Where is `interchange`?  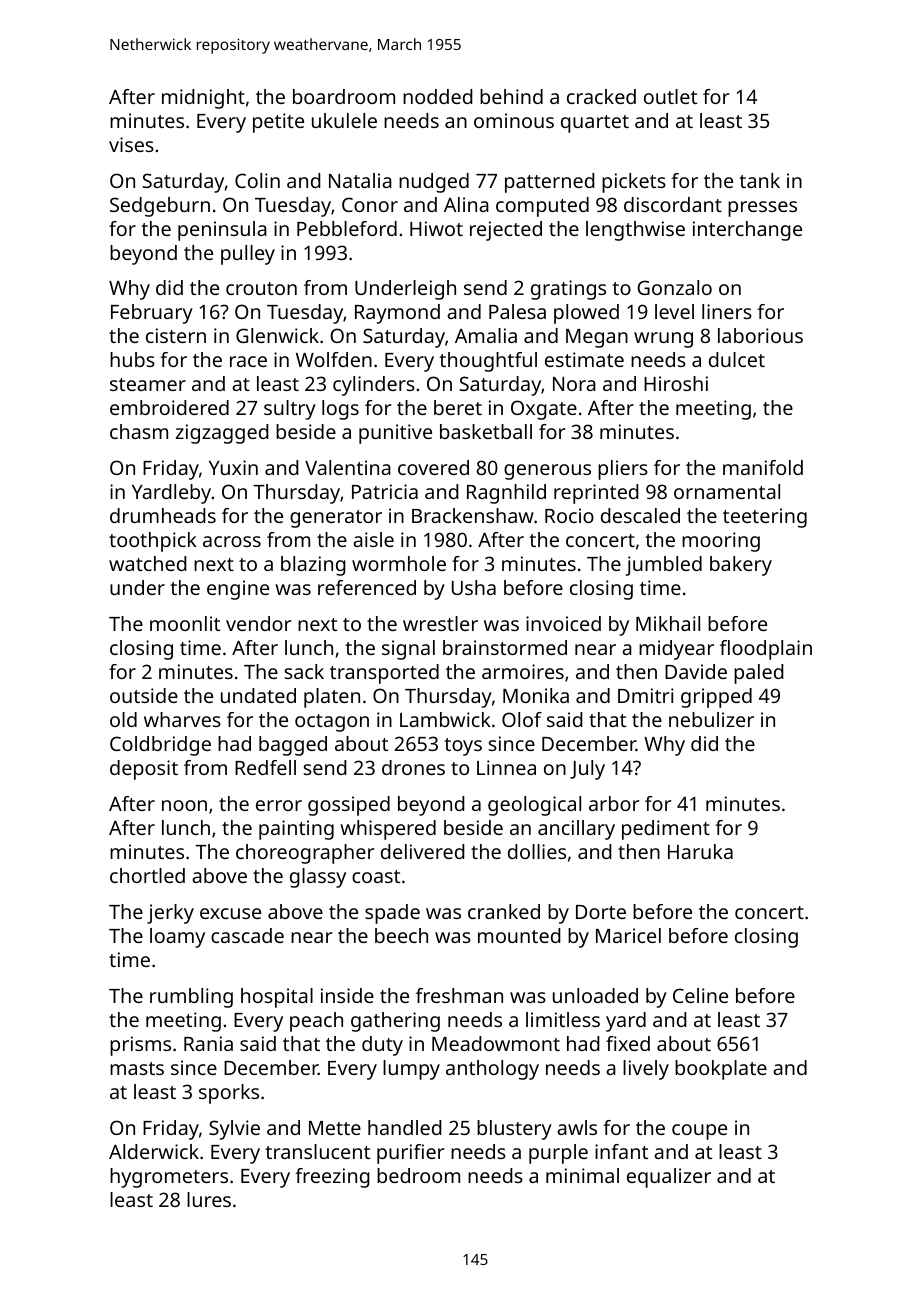
interchange is located at coordinates (747, 231).
